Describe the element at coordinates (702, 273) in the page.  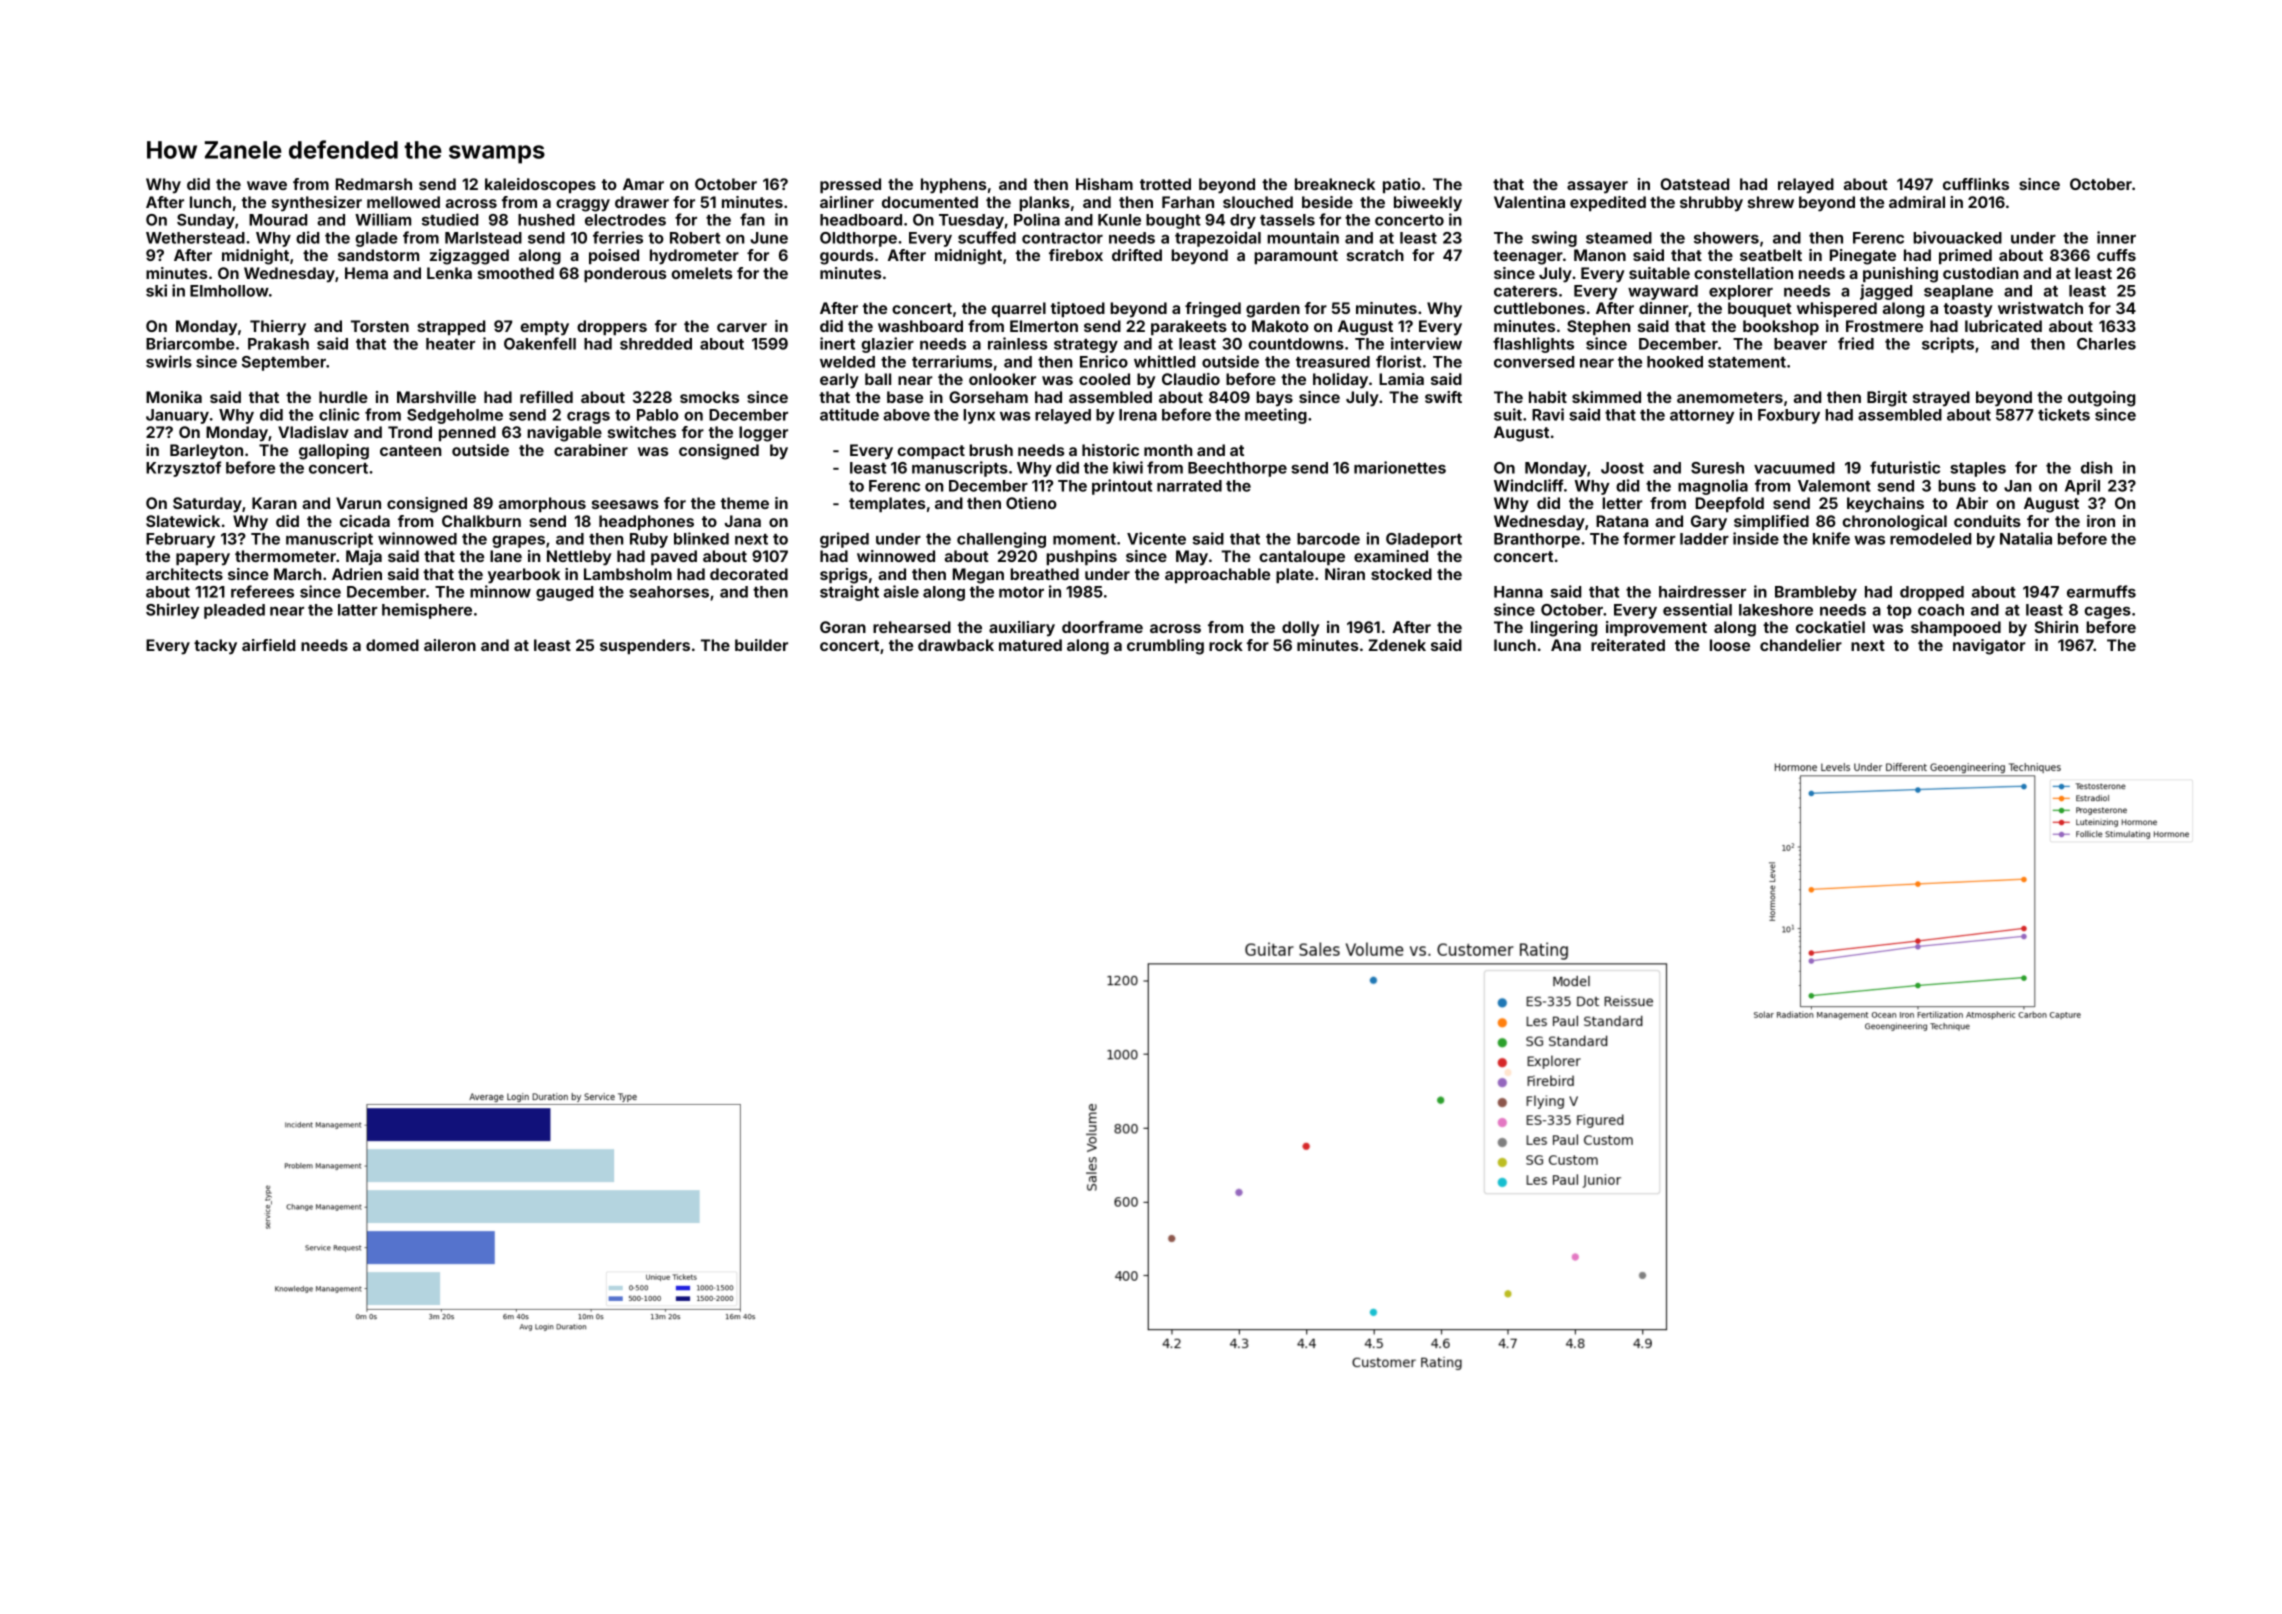
I see `omelets` at that location.
